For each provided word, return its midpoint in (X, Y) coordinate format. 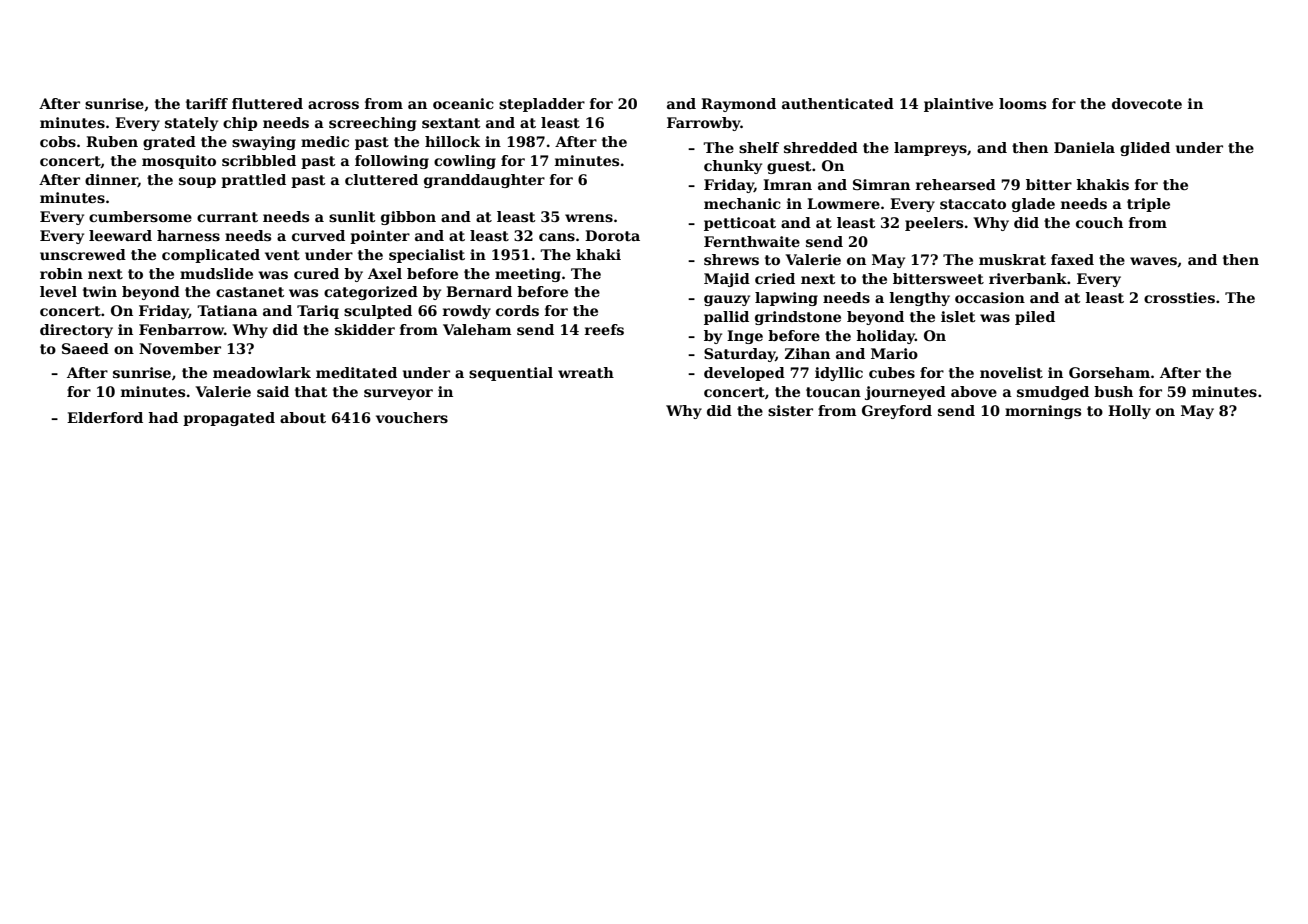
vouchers (412, 417)
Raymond (738, 105)
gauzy (727, 300)
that (311, 391)
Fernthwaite (752, 241)
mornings (1043, 412)
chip (240, 124)
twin (100, 291)
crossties (1179, 297)
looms (1022, 103)
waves (1153, 261)
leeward (120, 235)
